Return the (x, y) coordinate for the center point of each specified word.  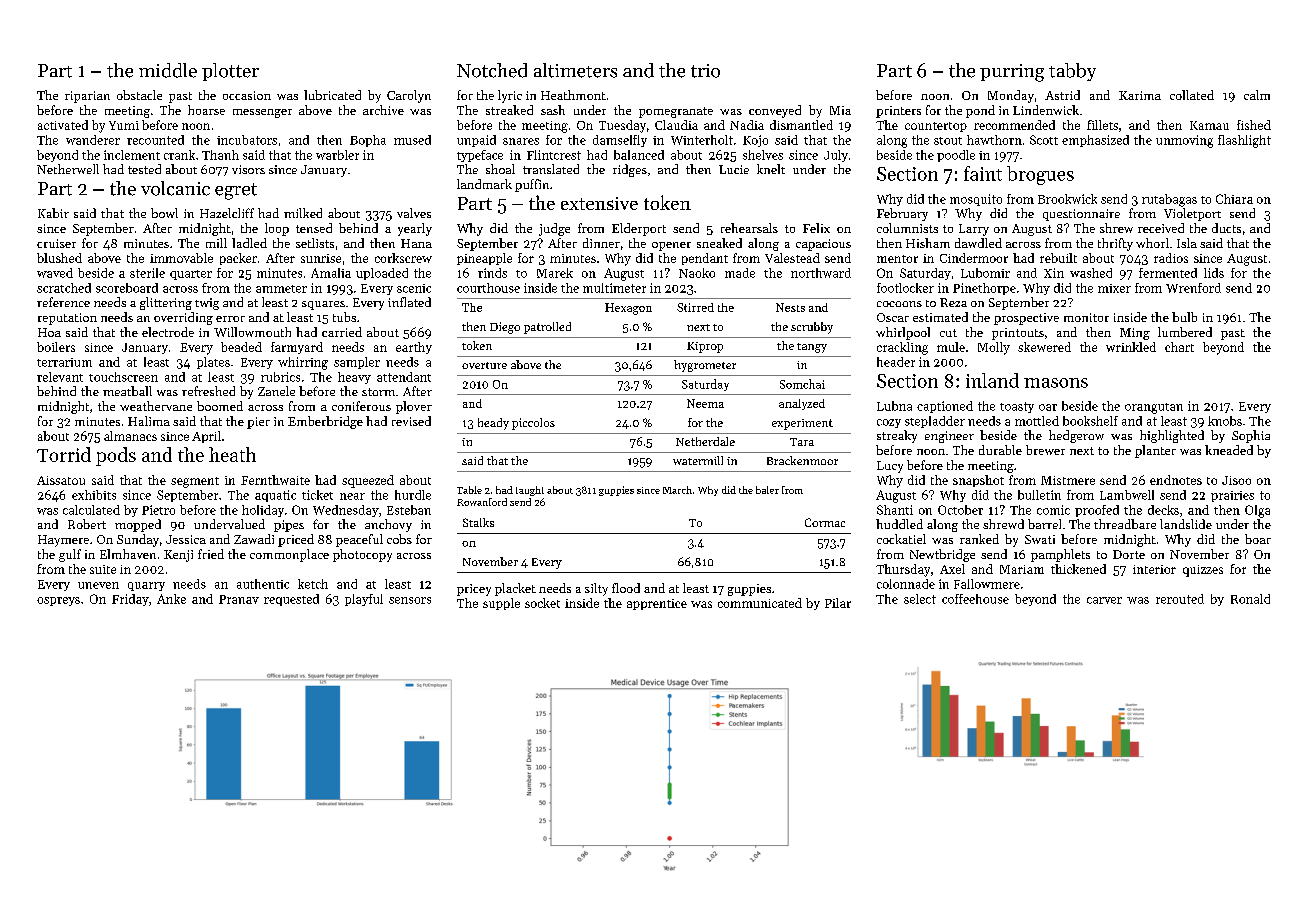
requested (291, 600)
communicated (760, 603)
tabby (1072, 72)
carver (1104, 600)
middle (168, 70)
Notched (492, 70)
